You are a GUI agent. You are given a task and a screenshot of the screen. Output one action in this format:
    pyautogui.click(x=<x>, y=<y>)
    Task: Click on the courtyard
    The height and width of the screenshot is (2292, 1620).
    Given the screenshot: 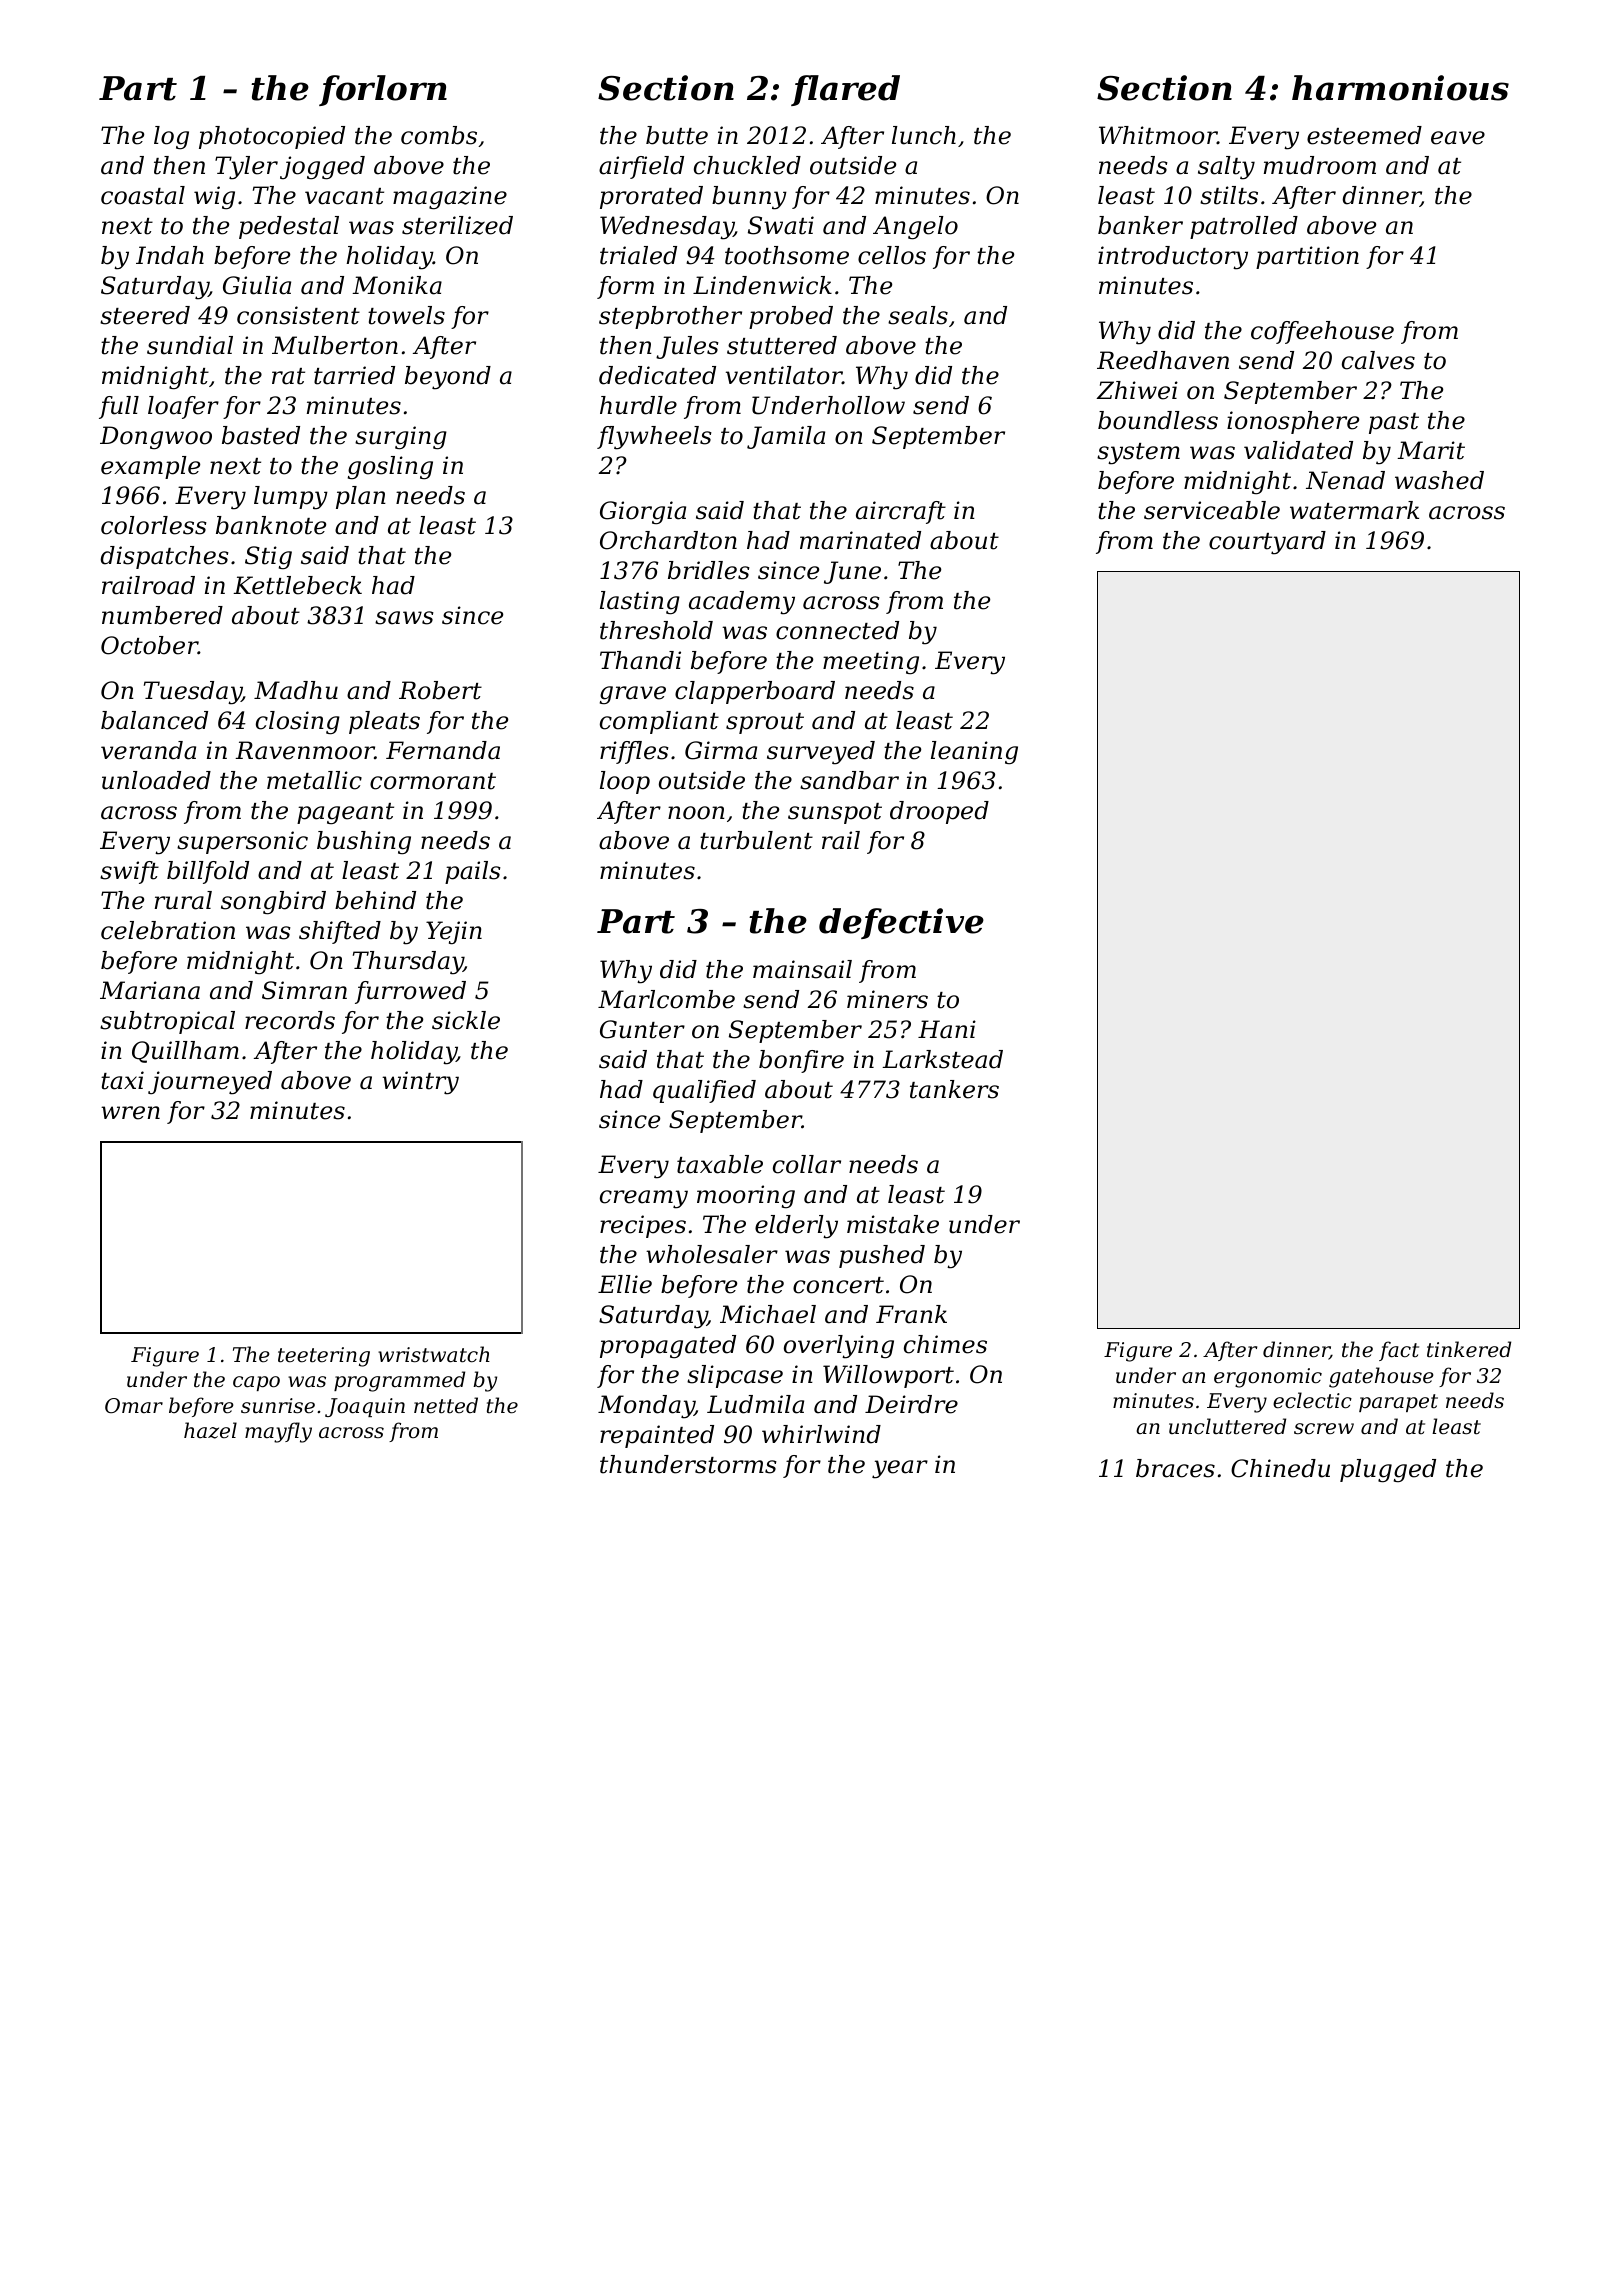 What is the action you would take?
    pyautogui.click(x=1267, y=543)
